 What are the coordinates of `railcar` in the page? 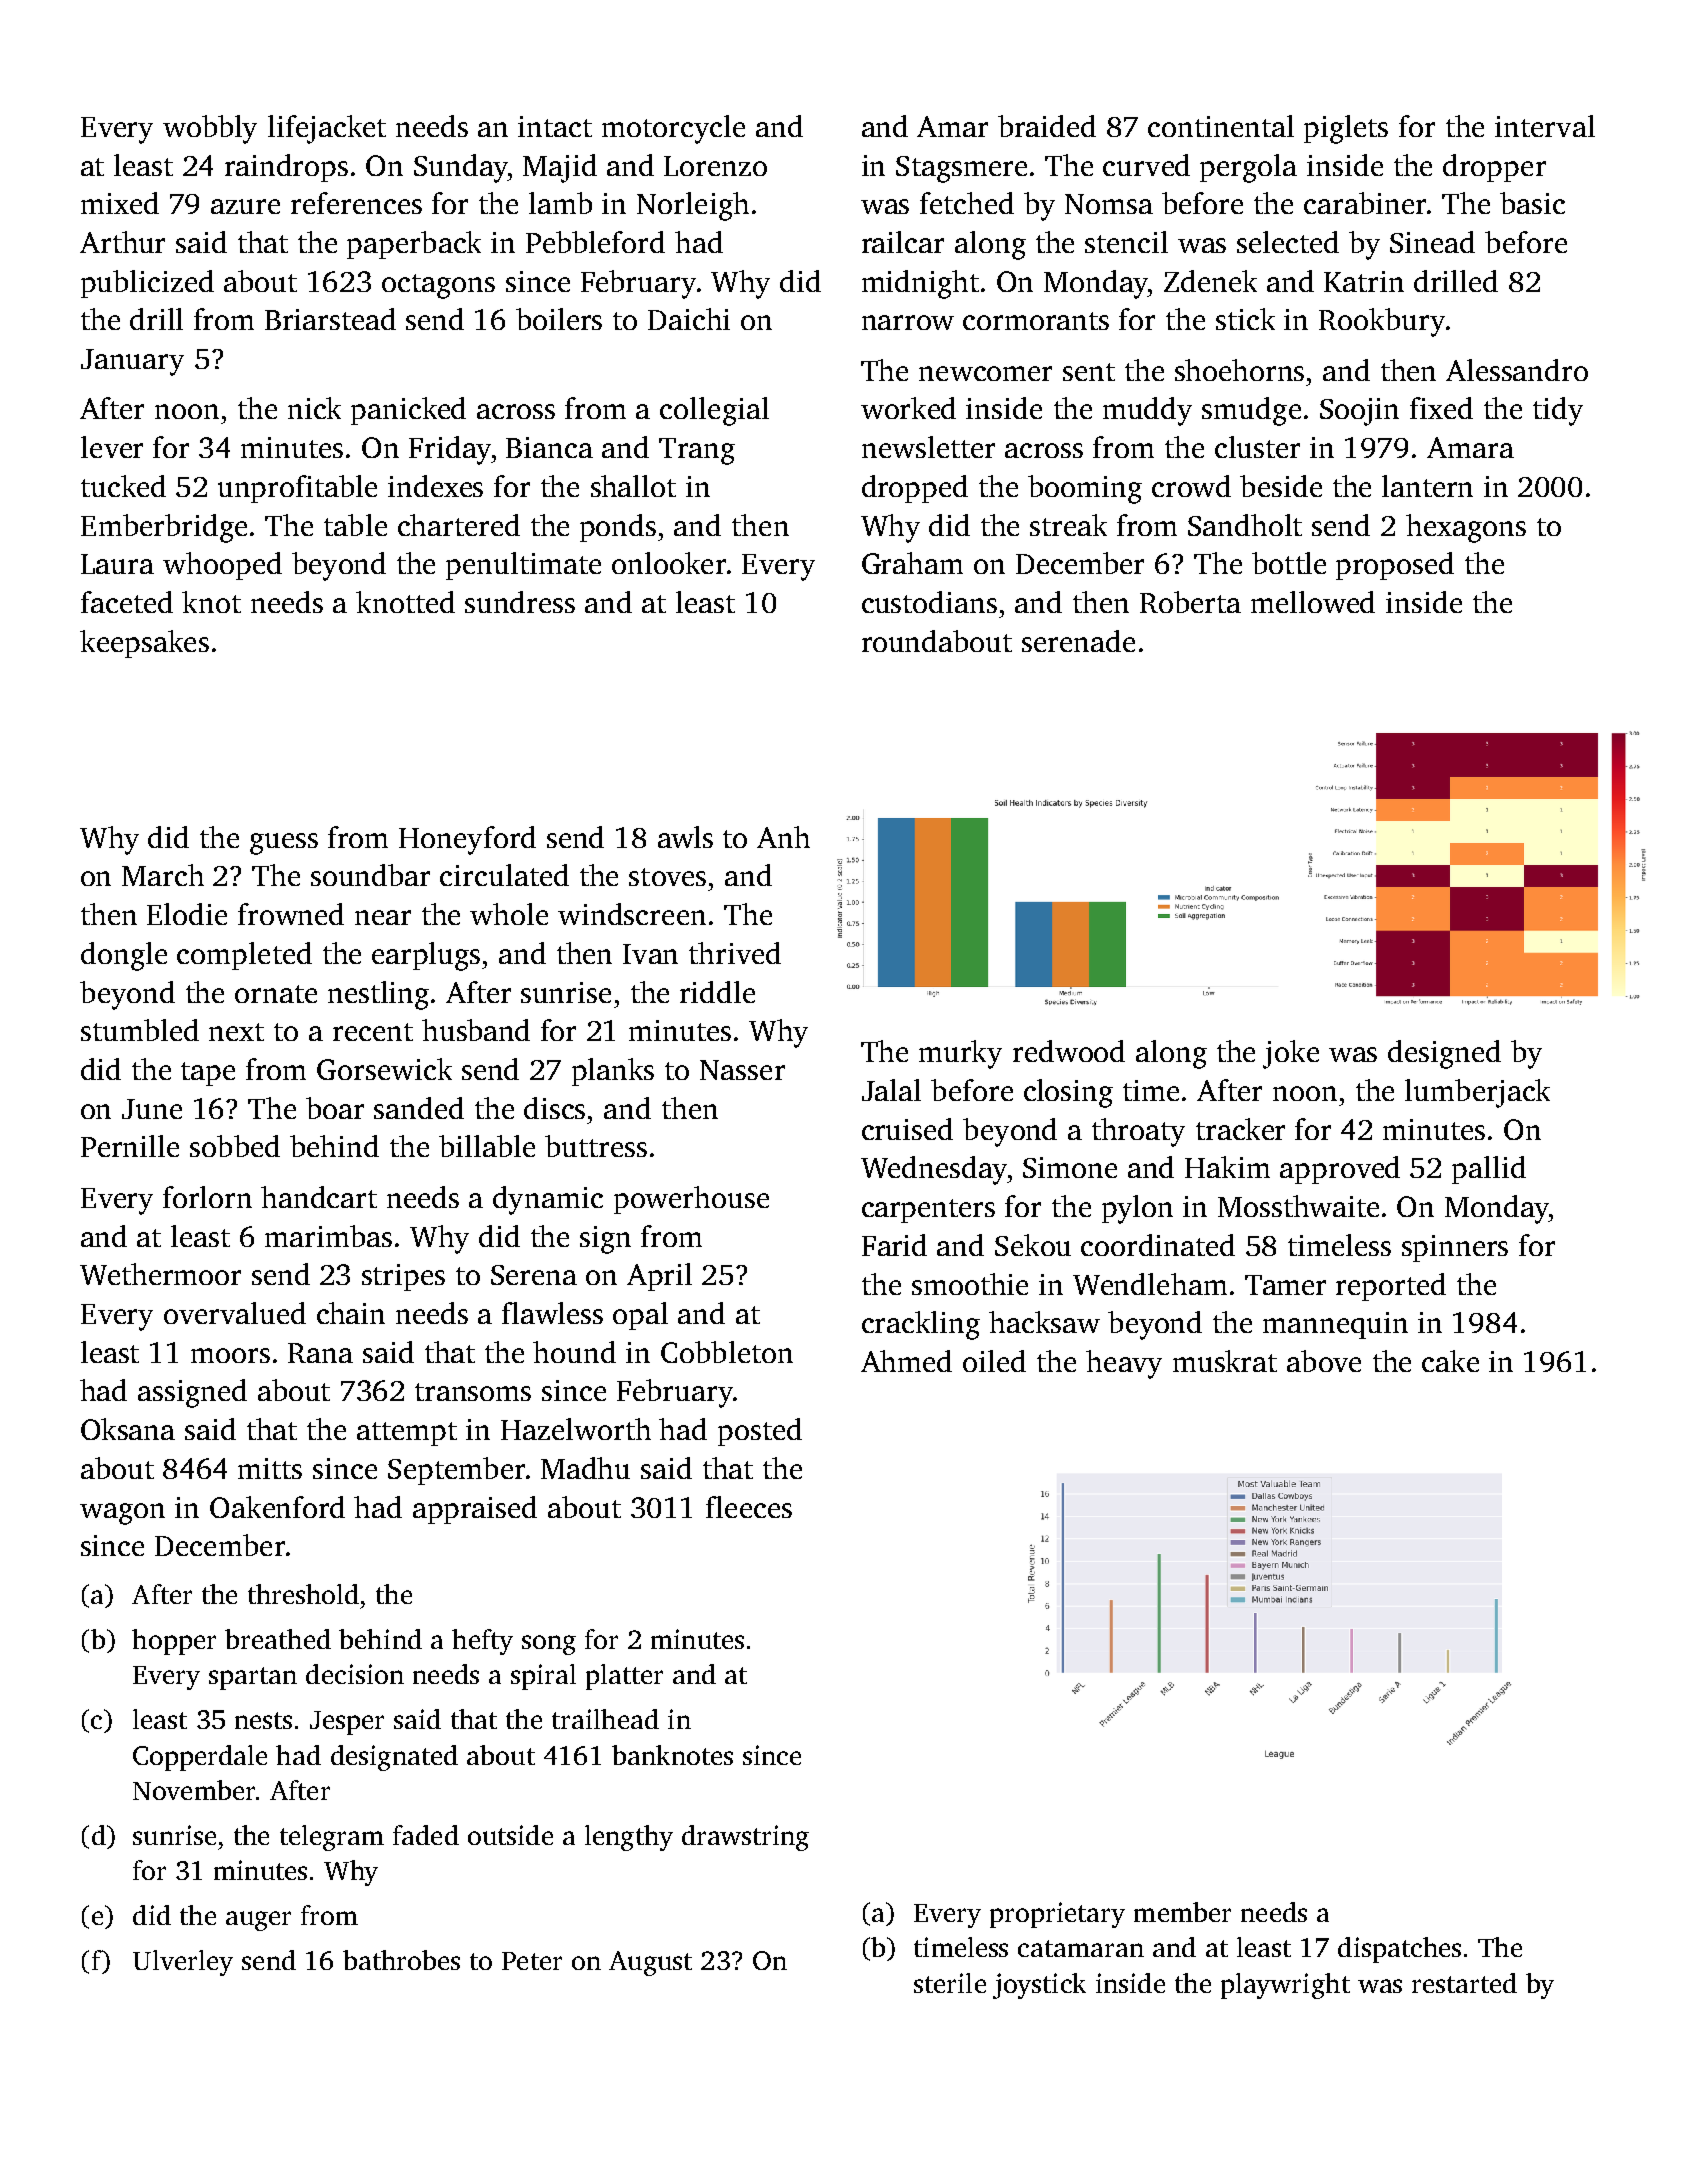 It's located at (903, 242).
